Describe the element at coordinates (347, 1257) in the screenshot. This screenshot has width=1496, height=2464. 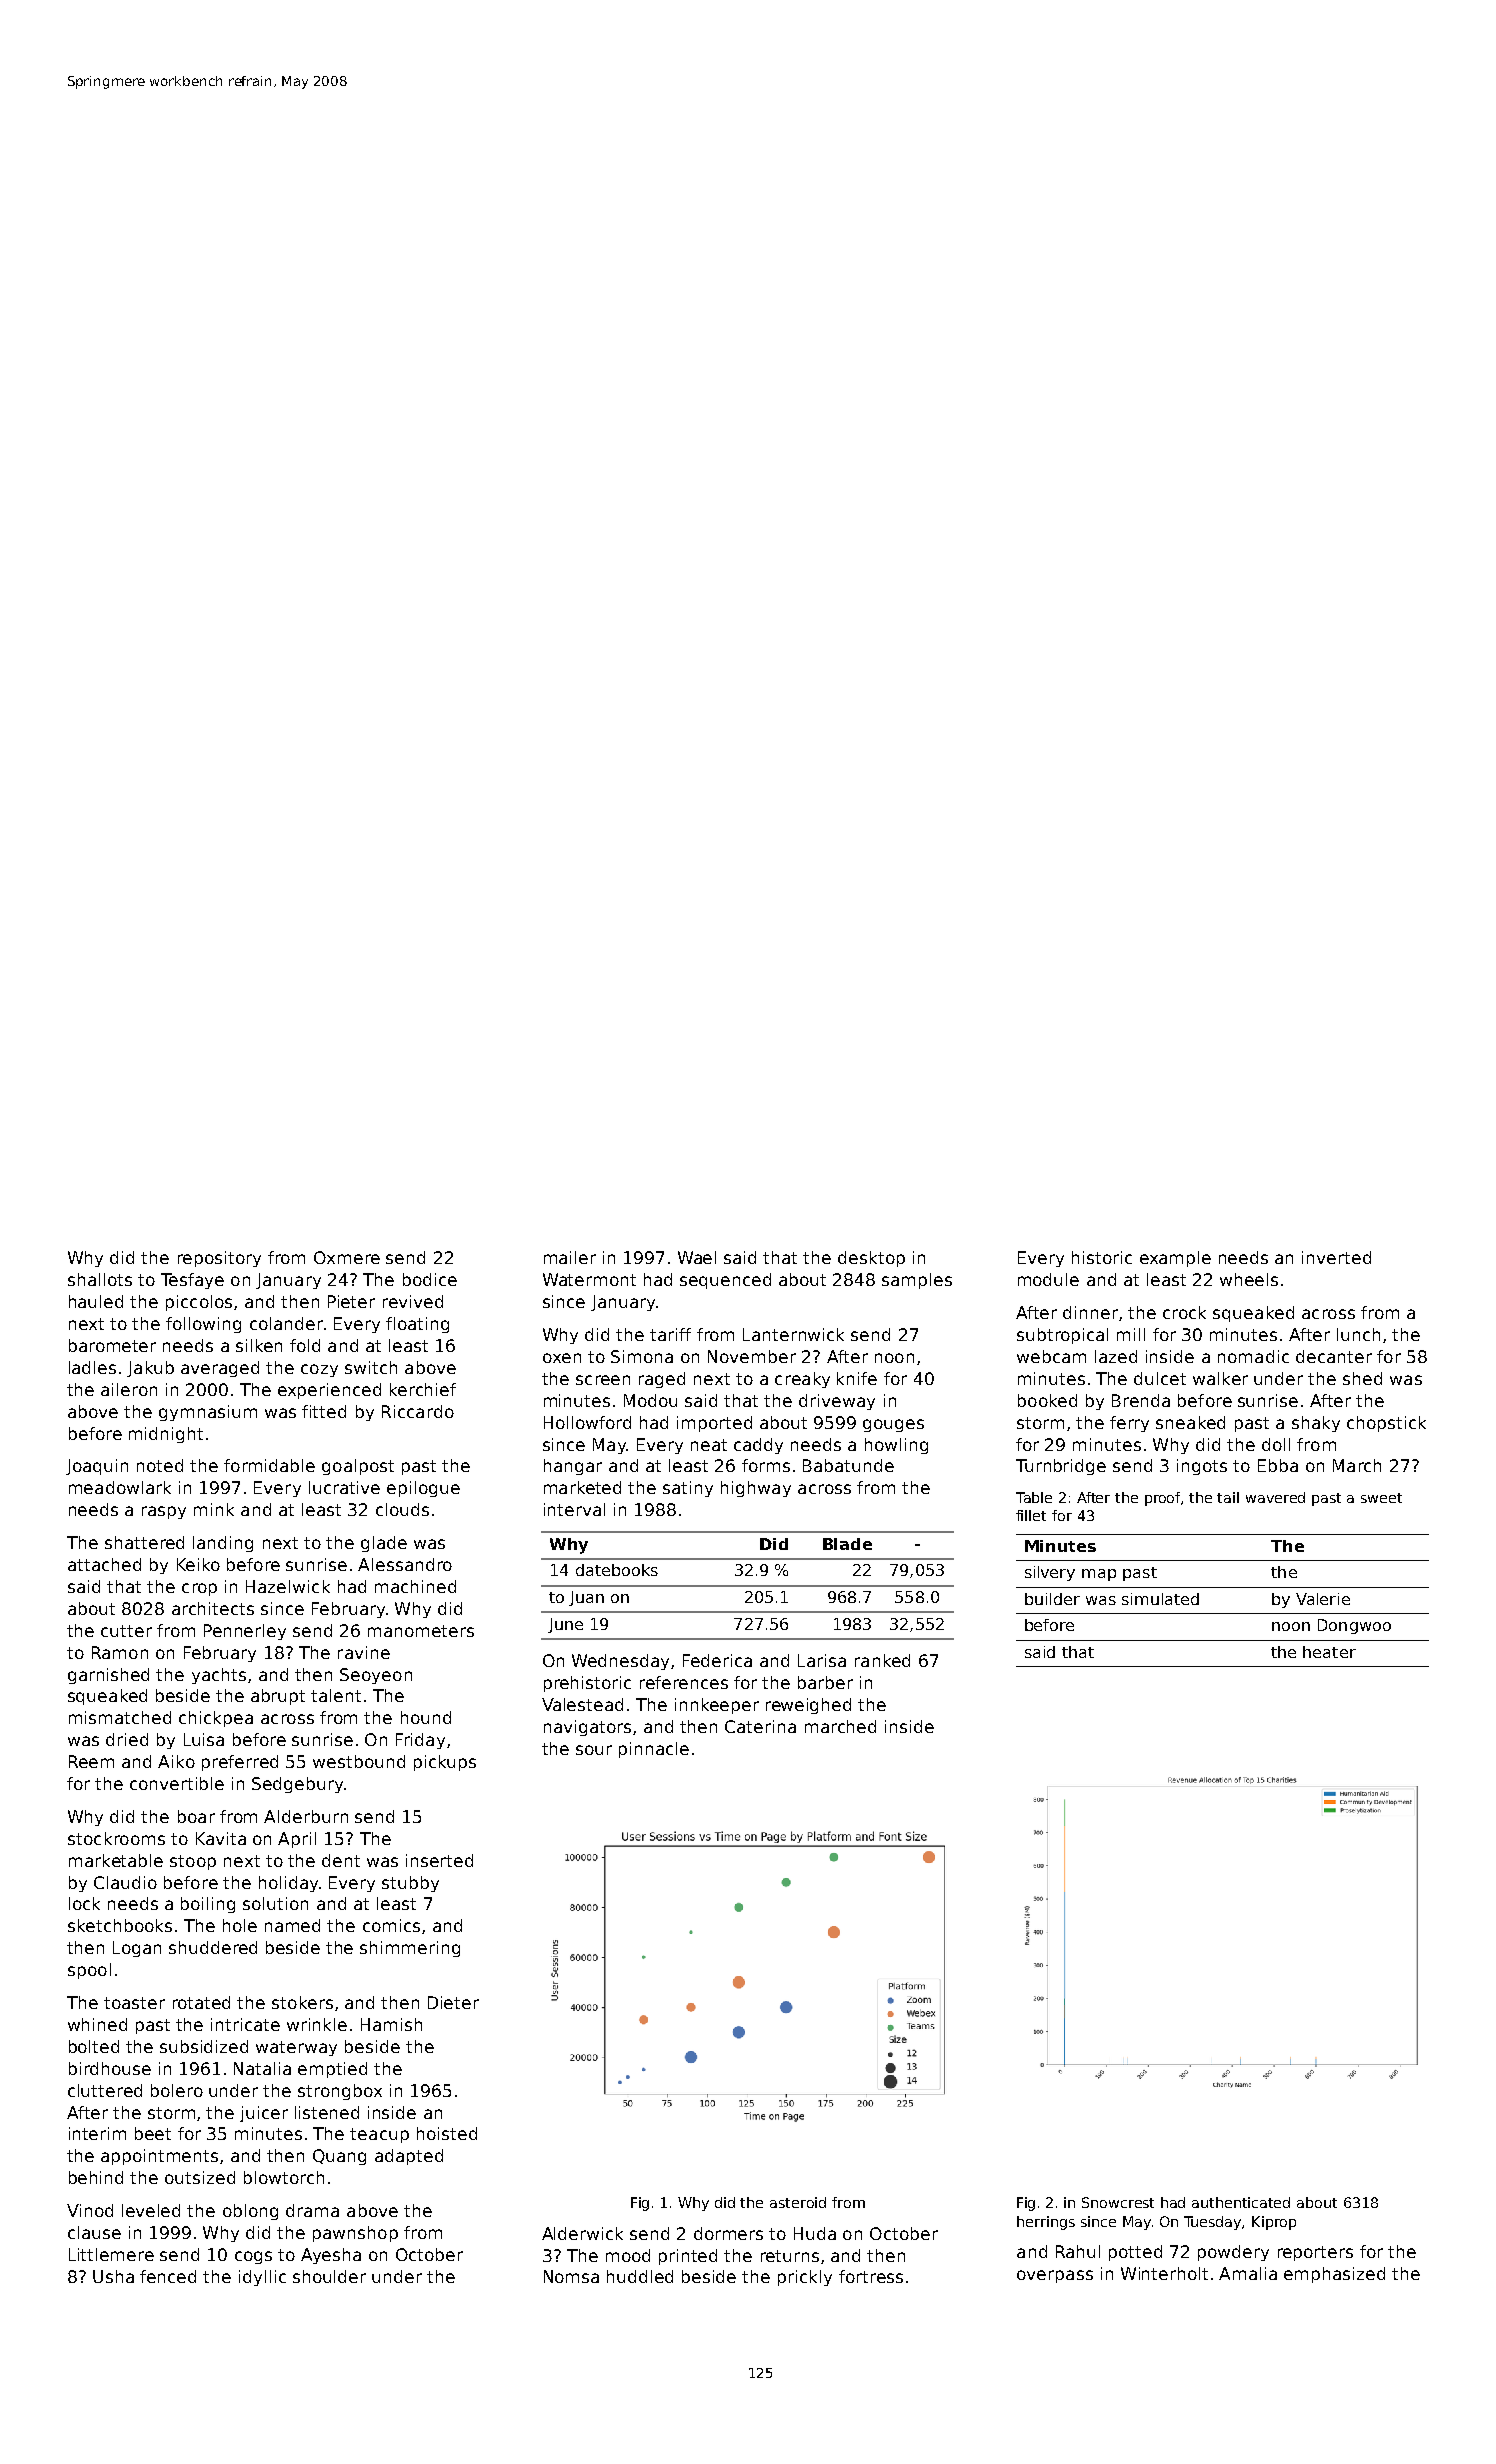
I see `Oxmere` at that location.
